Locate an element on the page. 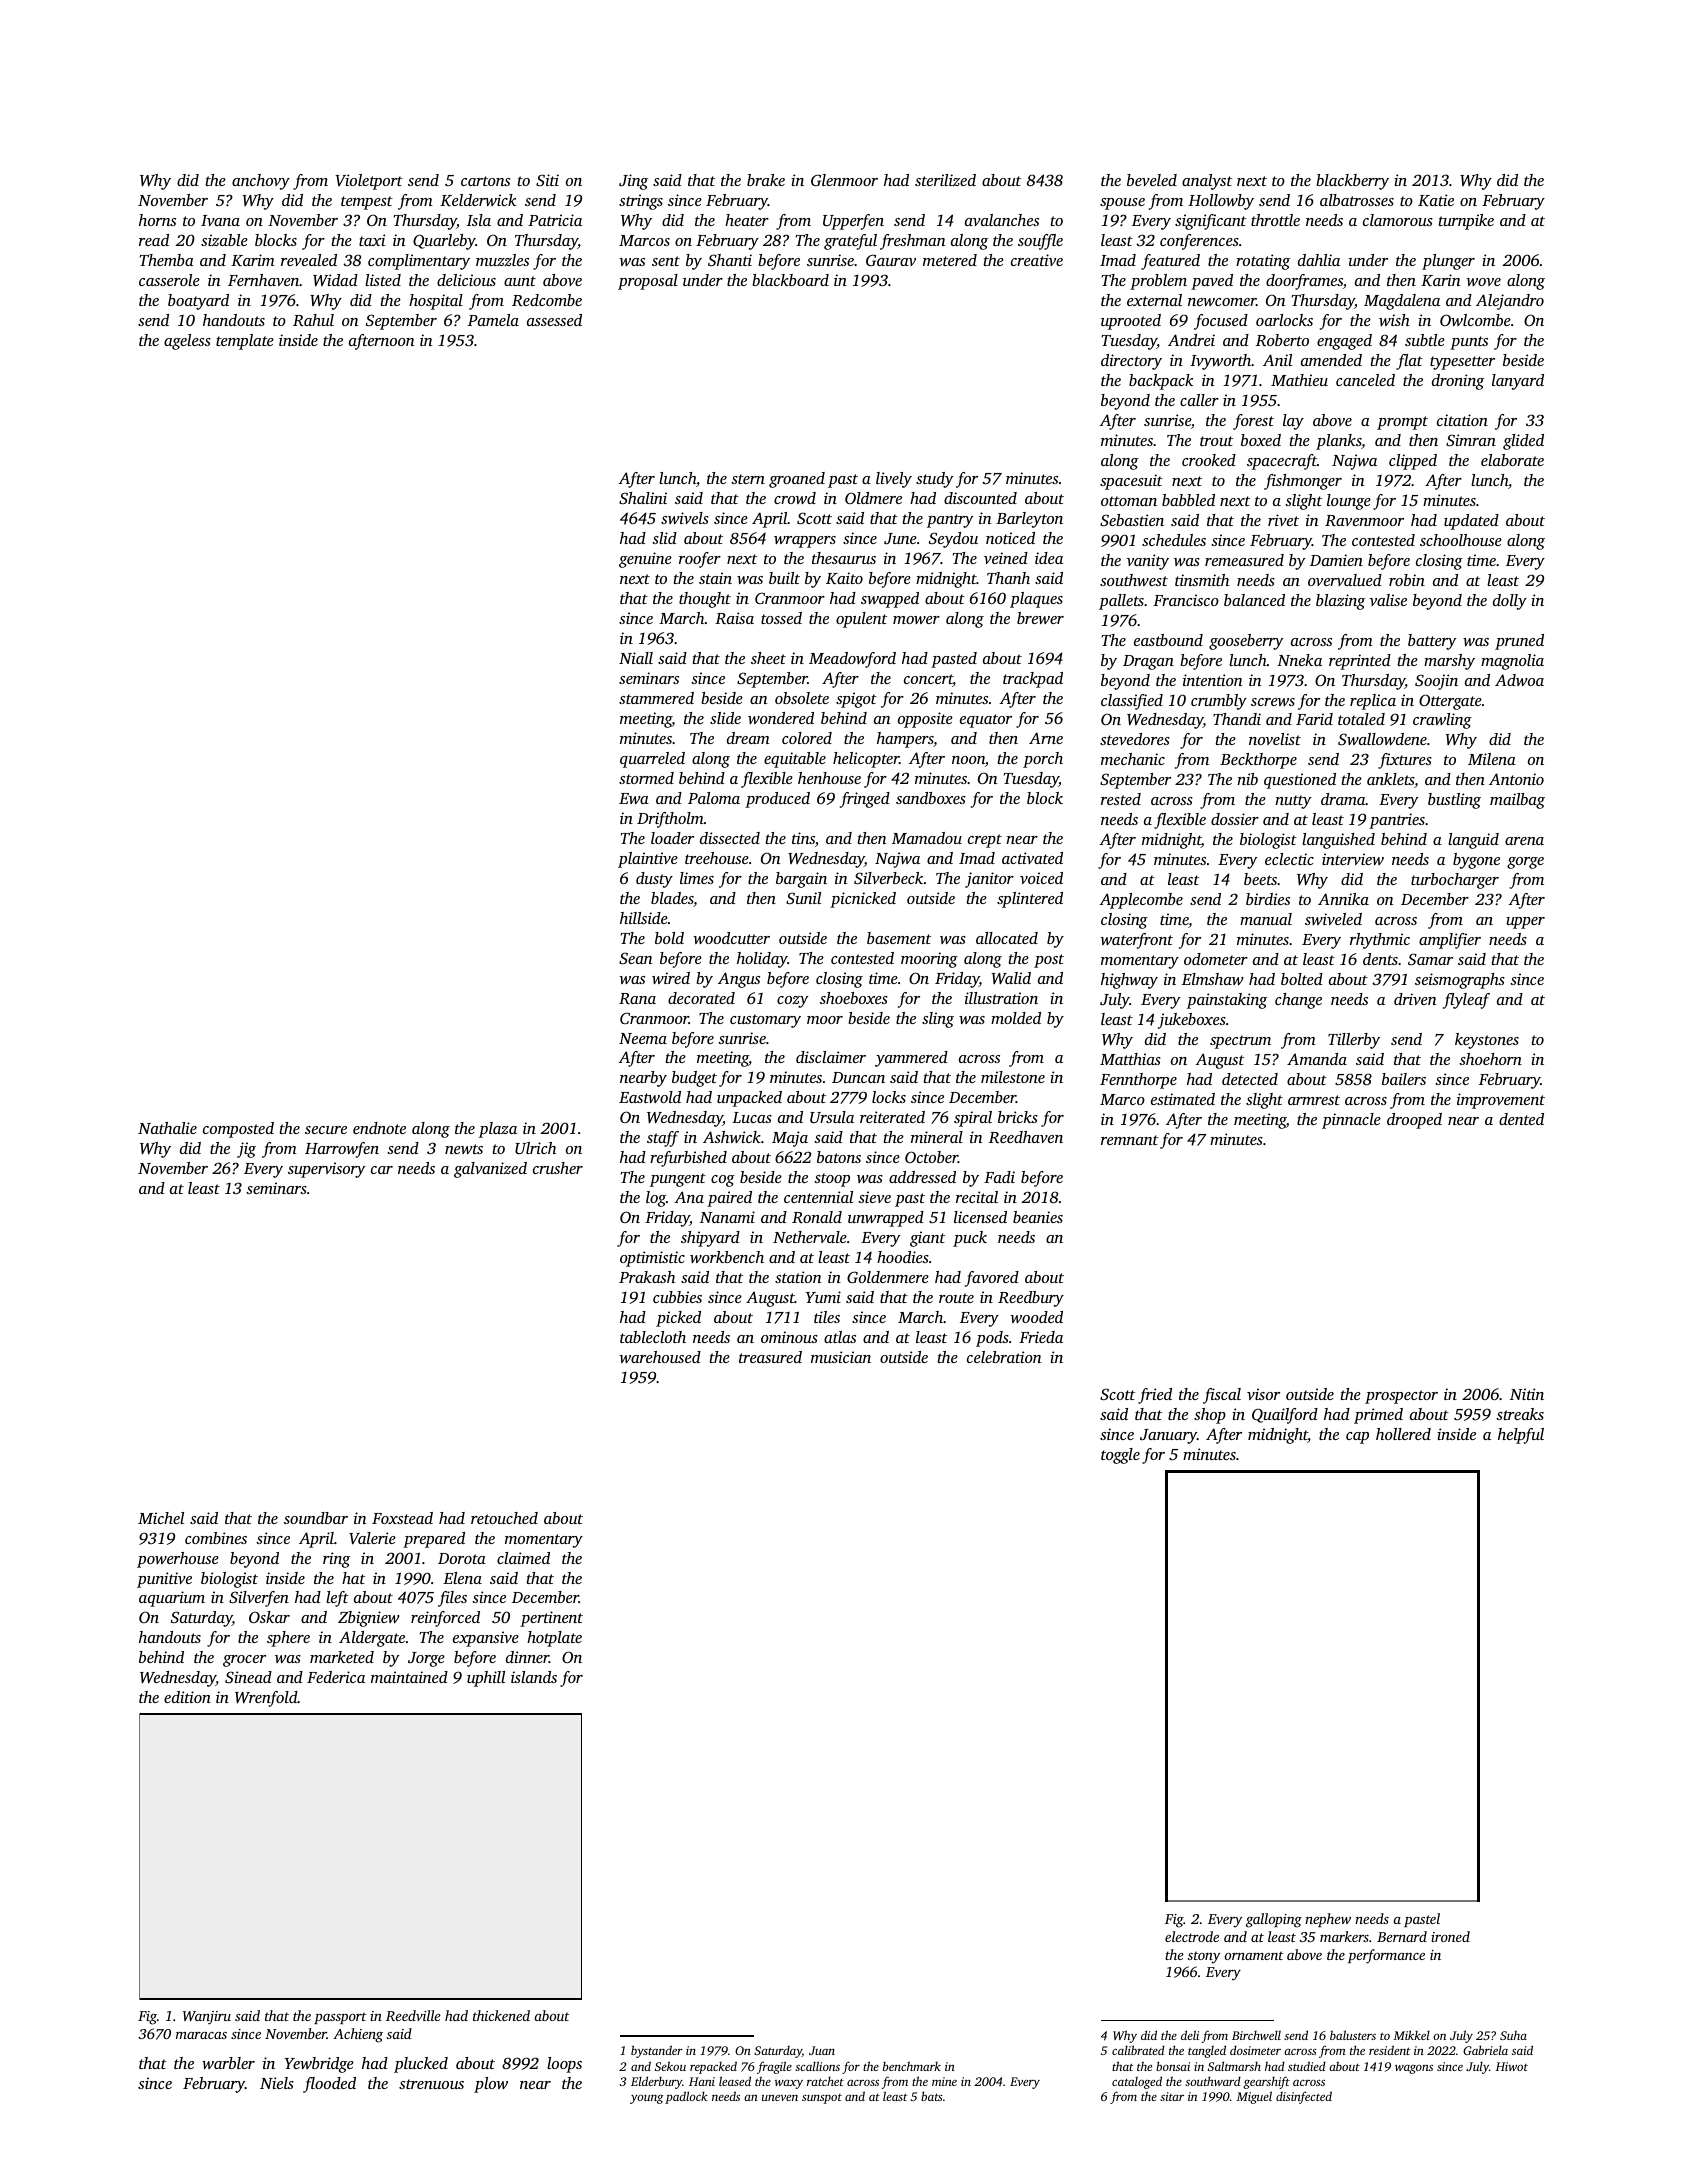 The width and height of the image is (1683, 2178). sandboxes is located at coordinates (931, 798).
